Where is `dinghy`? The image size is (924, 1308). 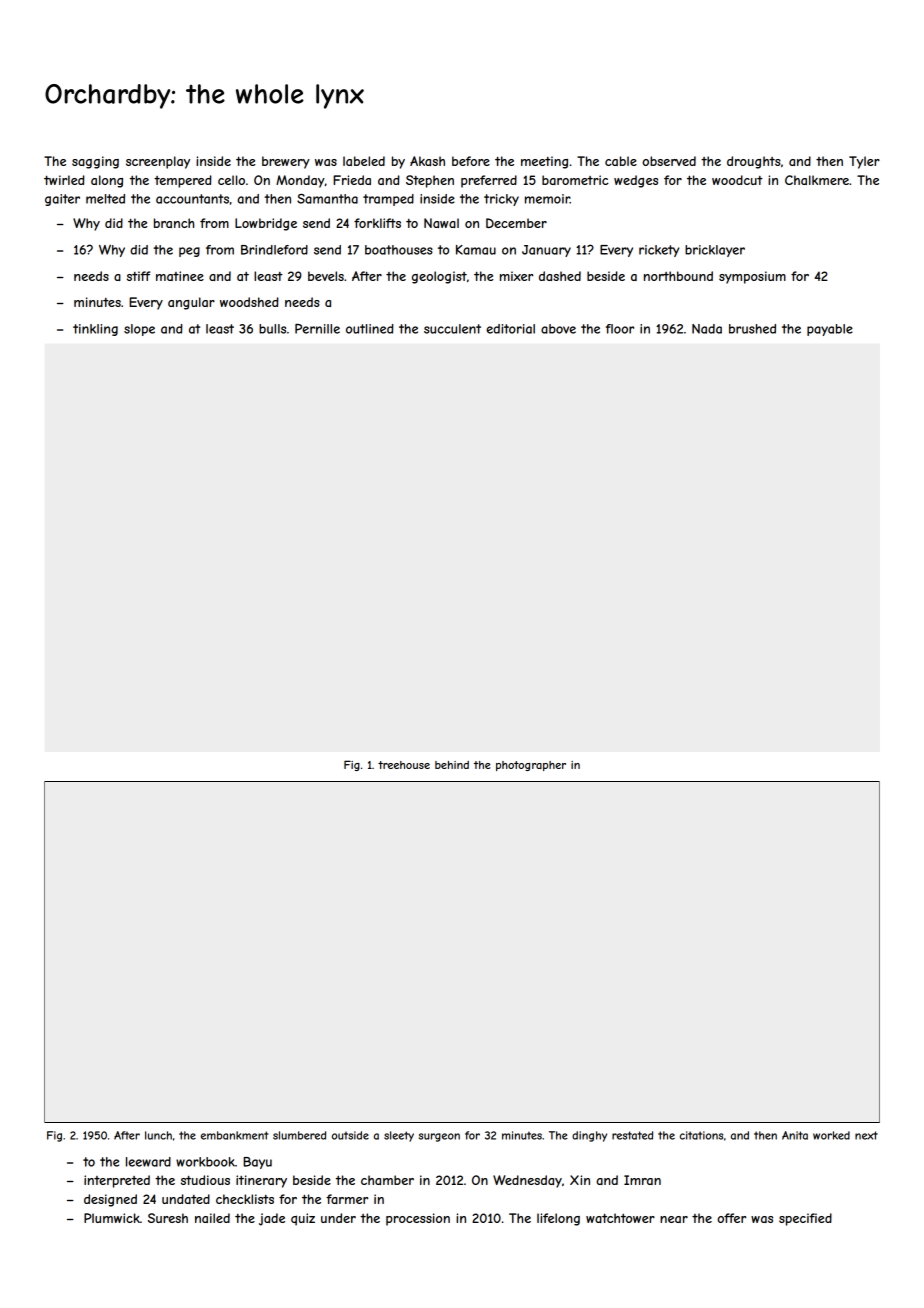
dinghy is located at coordinates (589, 1136).
